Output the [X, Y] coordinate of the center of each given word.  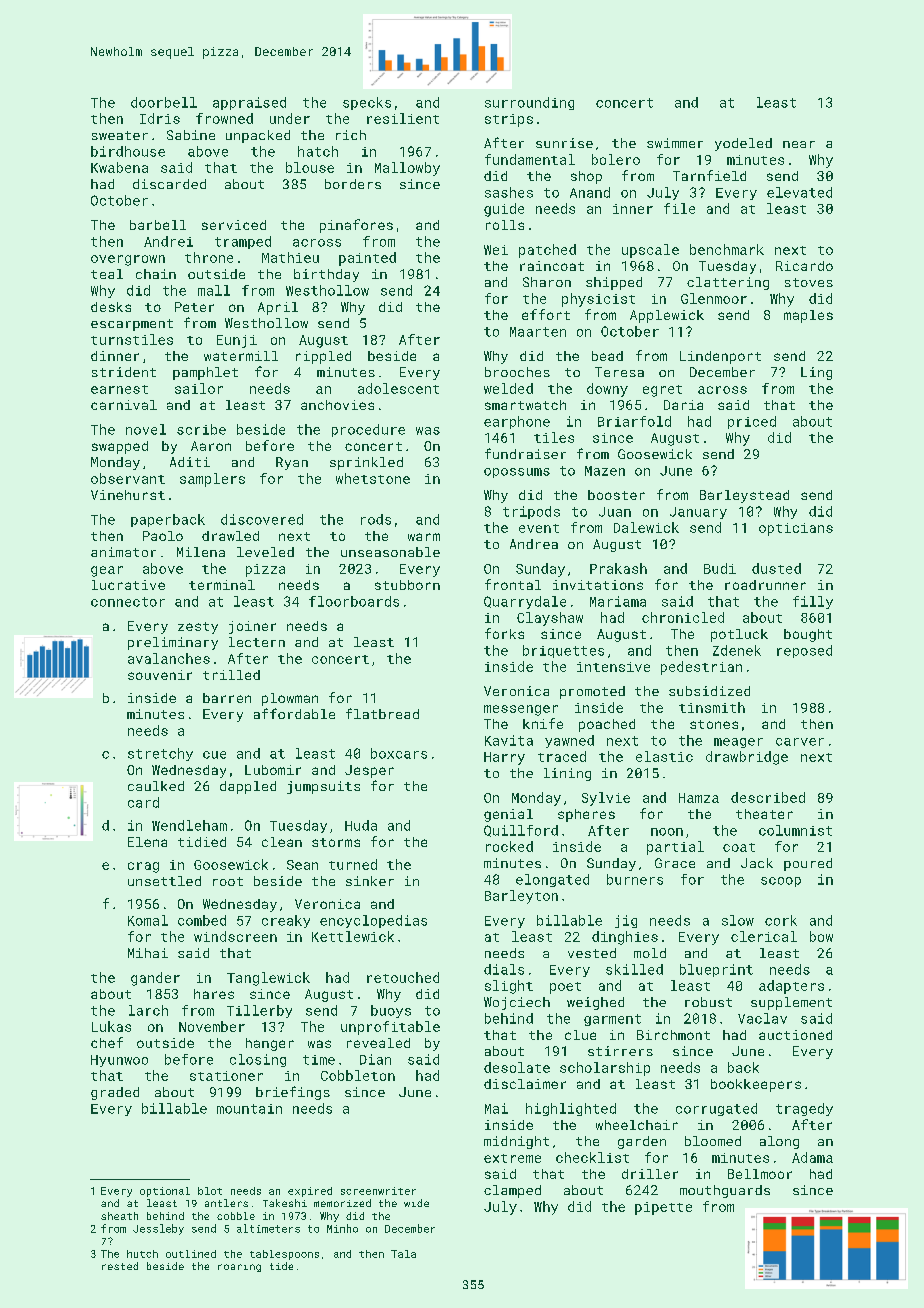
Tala [403, 1254]
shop [586, 177]
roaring [239, 1268]
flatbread [382, 713]
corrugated [716, 1109]
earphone [517, 422]
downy [607, 390]
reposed [804, 651]
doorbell [164, 102]
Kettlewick [353, 936]
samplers [212, 480]
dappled [248, 787]
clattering [728, 283]
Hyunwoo [119, 1061]
